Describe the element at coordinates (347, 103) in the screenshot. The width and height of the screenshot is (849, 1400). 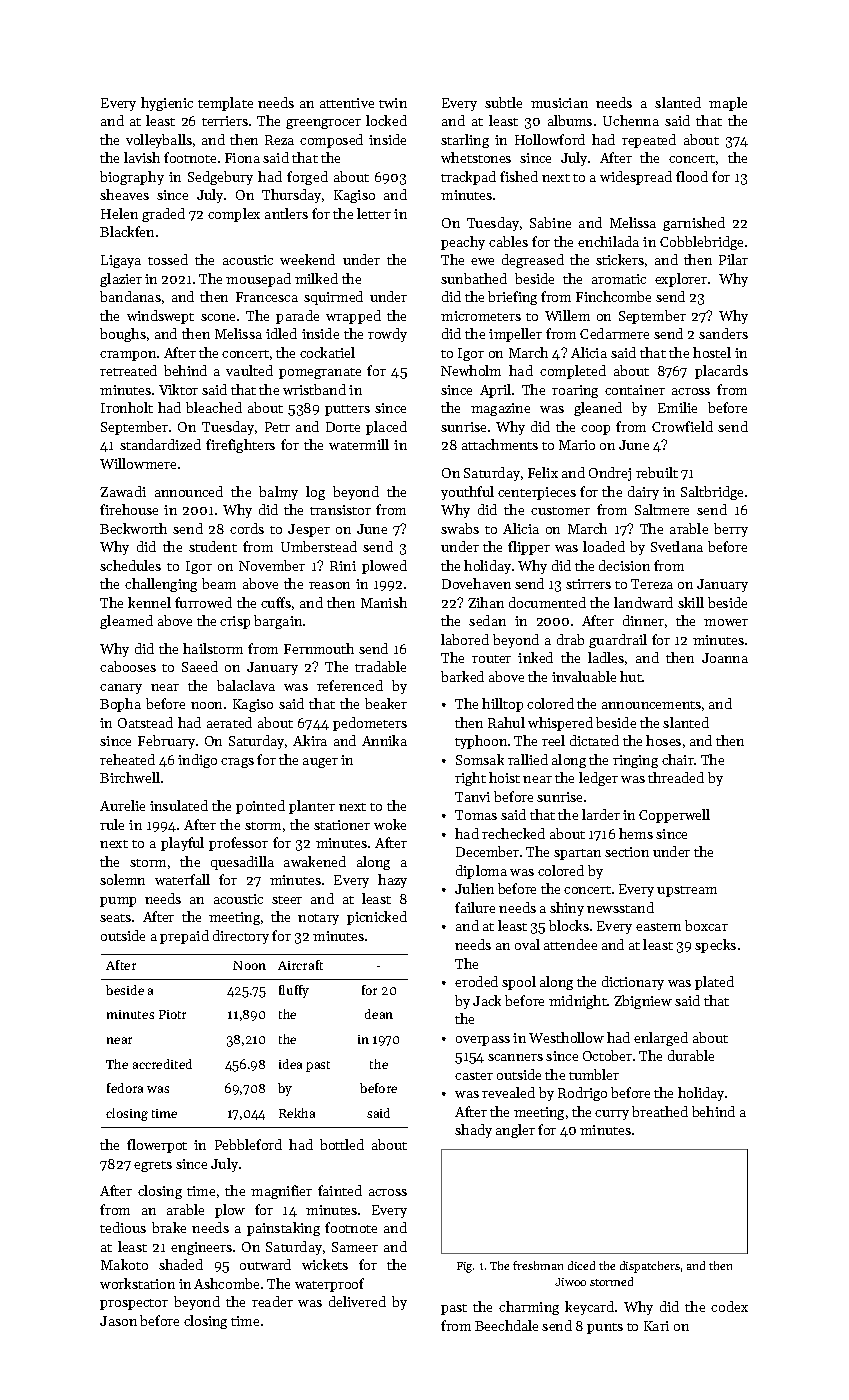
I see `attentive` at that location.
